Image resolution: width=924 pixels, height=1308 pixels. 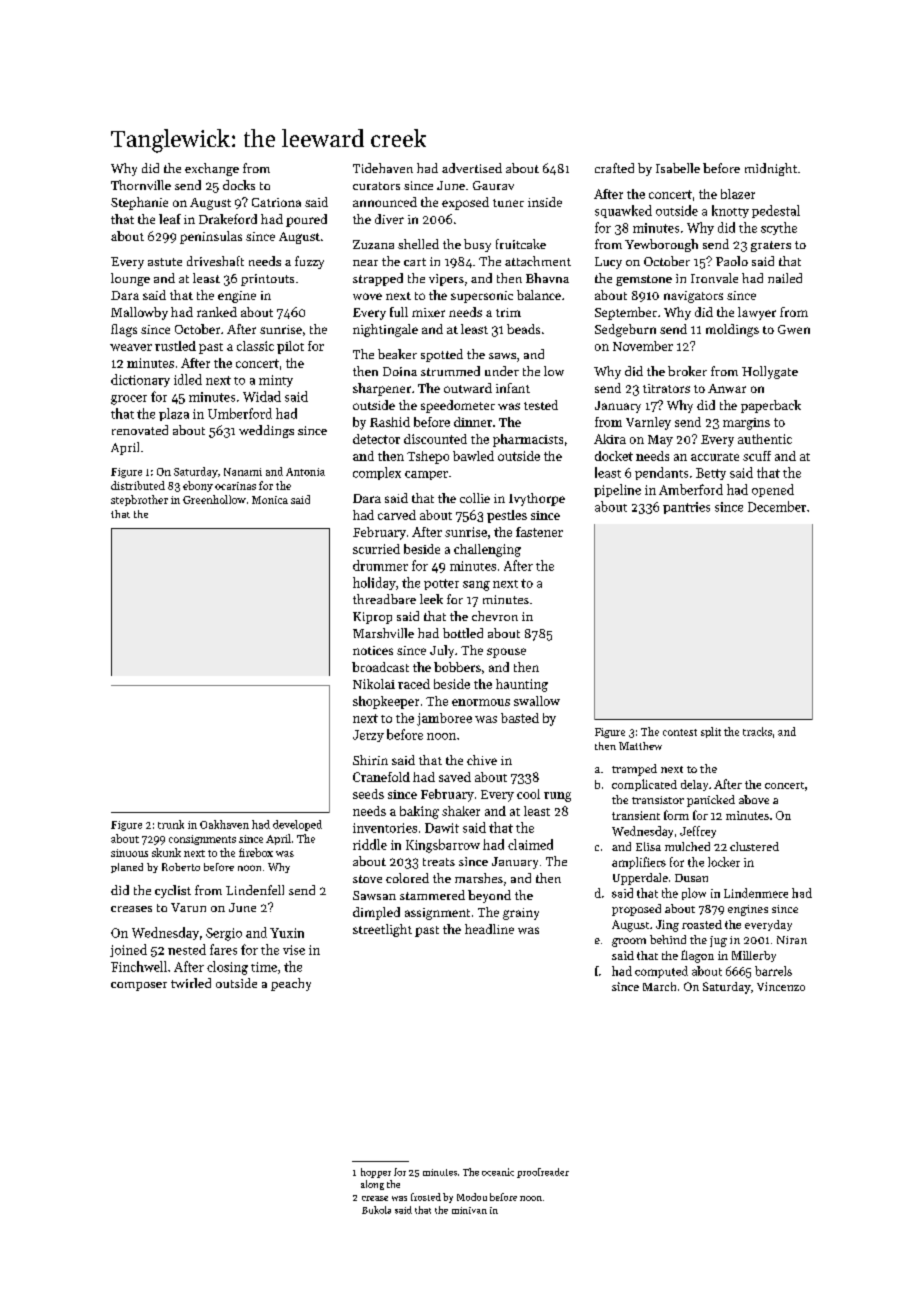 I want to click on weaver, so click(x=131, y=347).
